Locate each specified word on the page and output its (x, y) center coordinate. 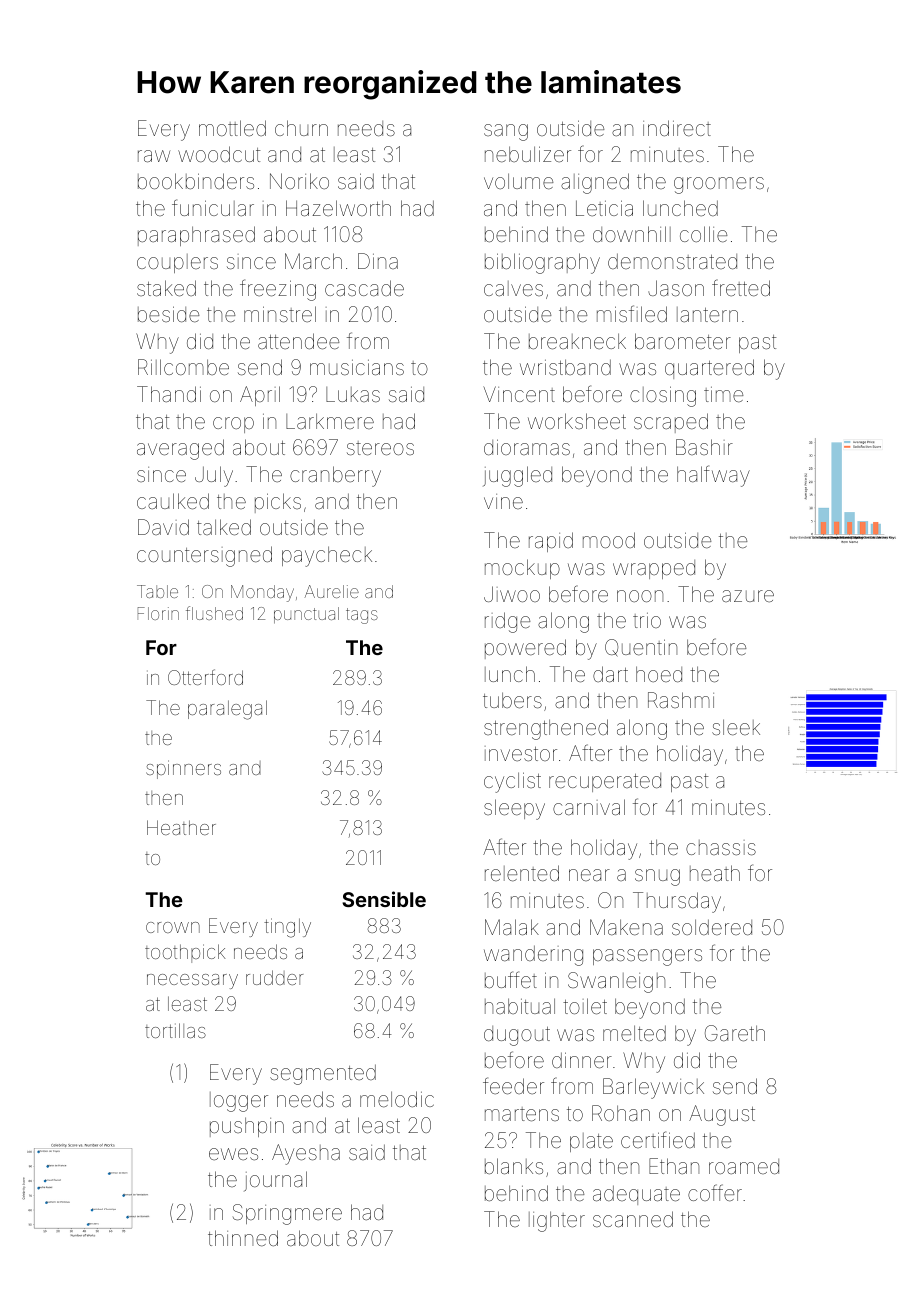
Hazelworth (338, 208)
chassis (721, 847)
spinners (183, 769)
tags (362, 616)
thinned (243, 1238)
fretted (741, 287)
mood (609, 540)
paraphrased (196, 236)
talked (224, 527)
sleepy (514, 809)
